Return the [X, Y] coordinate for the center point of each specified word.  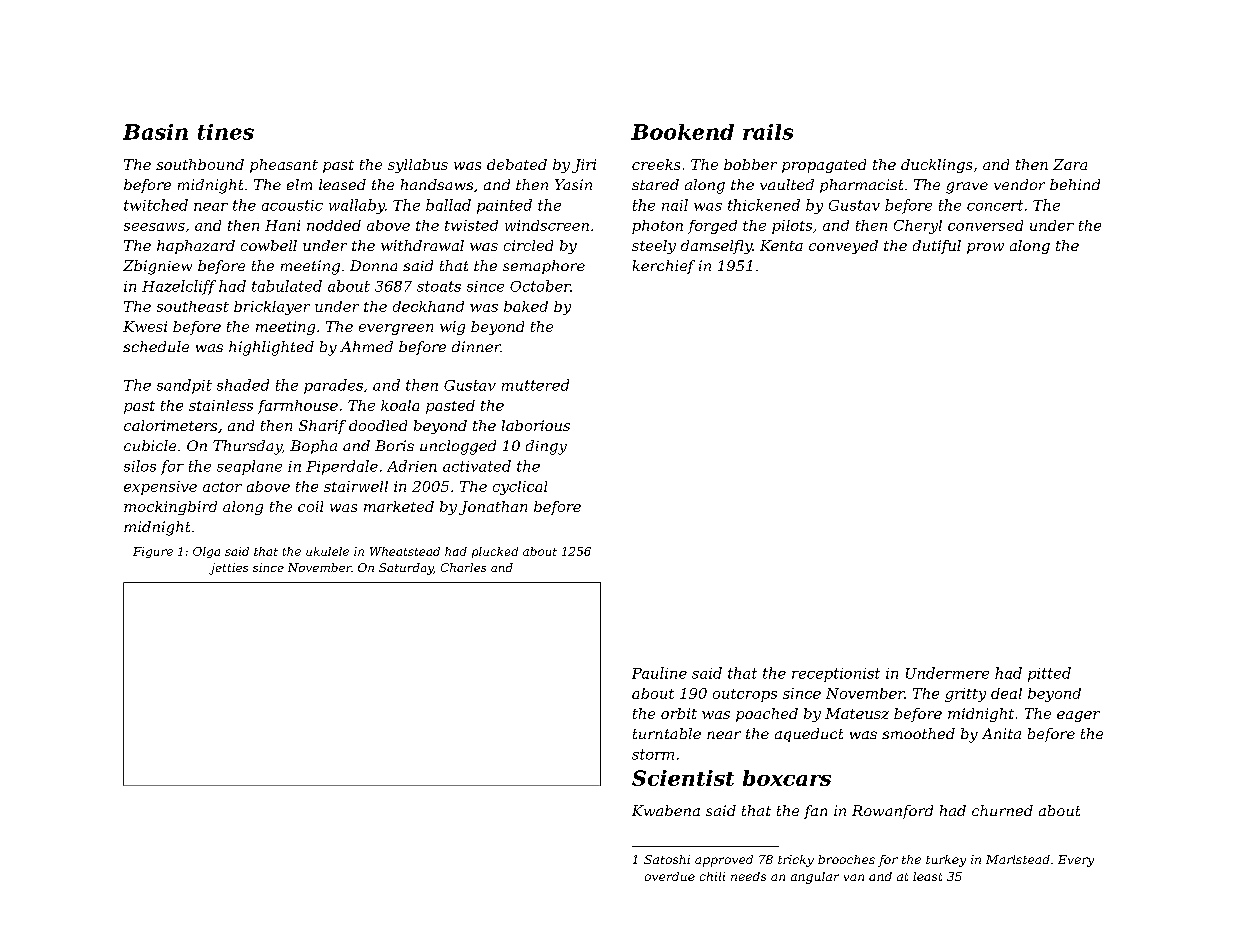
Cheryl [918, 227]
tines [226, 132]
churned [1002, 810]
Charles [463, 567]
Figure [153, 552]
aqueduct [809, 735]
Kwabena [666, 810]
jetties [228, 569]
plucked [495, 552]
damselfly [716, 247]
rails [768, 132]
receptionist [836, 675]
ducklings [936, 166]
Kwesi [145, 326]
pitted [1049, 674]
